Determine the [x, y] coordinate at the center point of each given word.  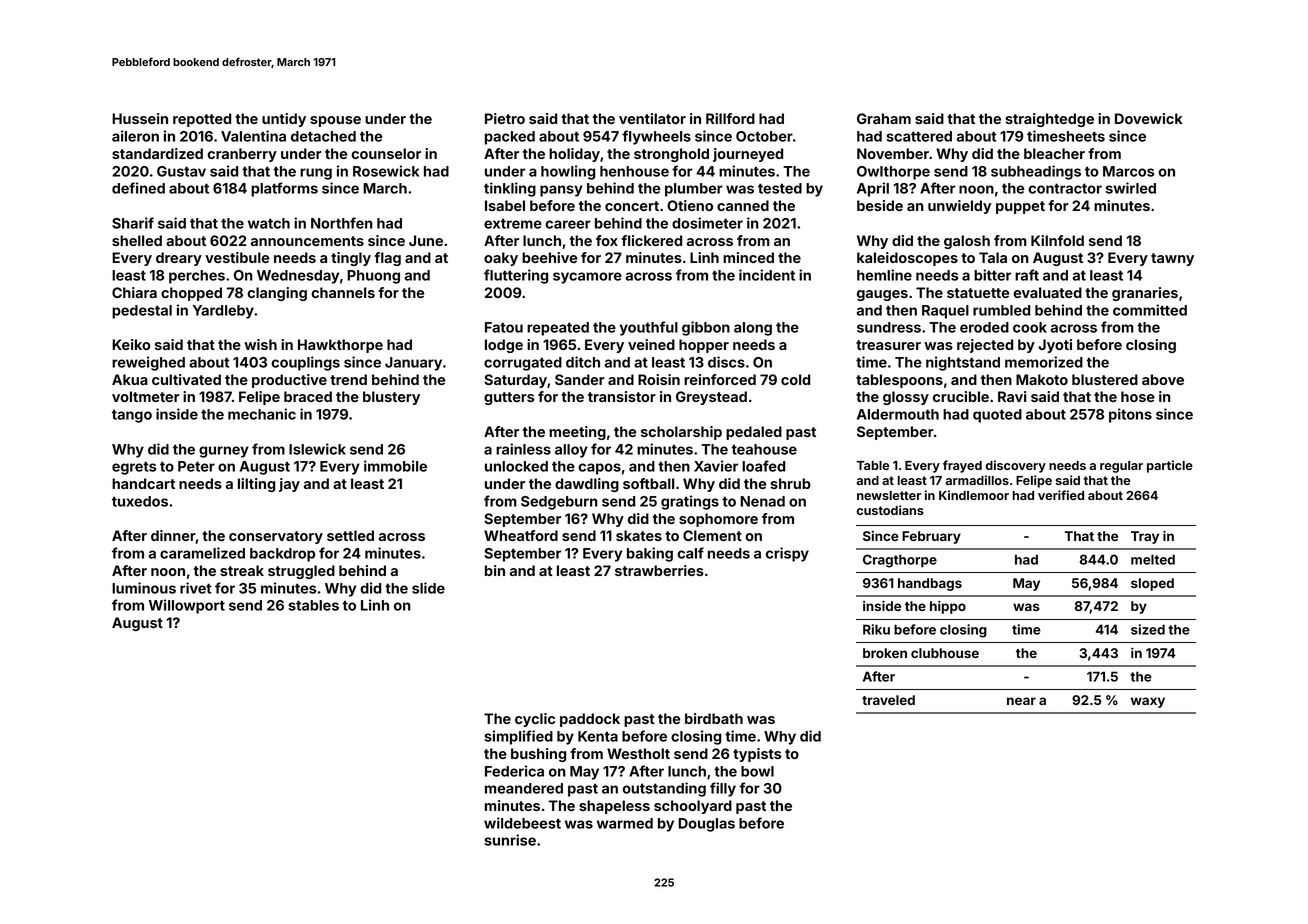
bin [495, 570]
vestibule [237, 257]
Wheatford [521, 535]
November [893, 153]
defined [138, 188]
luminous [144, 588]
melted [1153, 559]
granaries [1145, 294]
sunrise [510, 840]
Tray [1145, 537]
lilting [256, 485]
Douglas [706, 825]
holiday [574, 155]
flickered [651, 240]
